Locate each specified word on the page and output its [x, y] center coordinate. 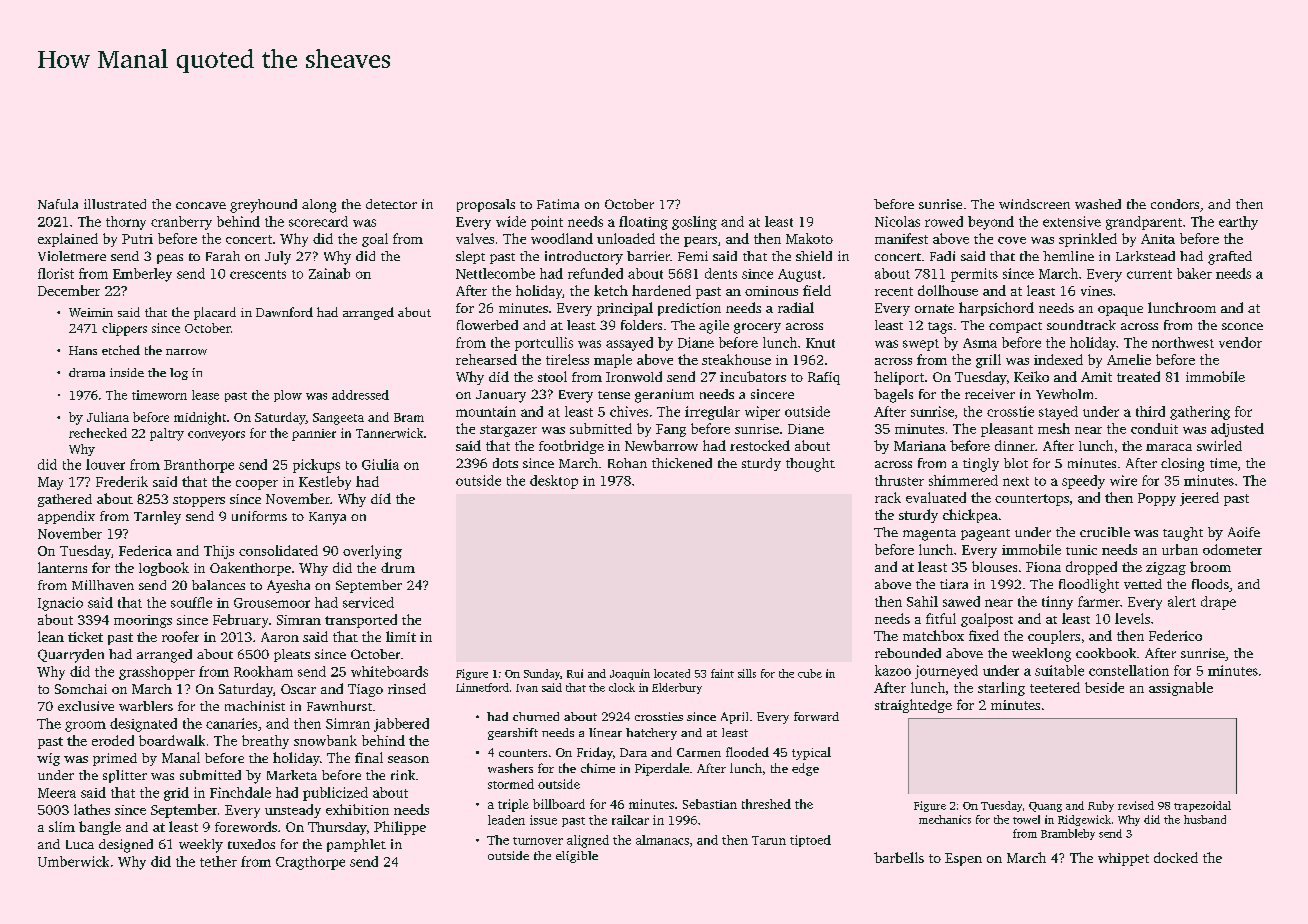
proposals [486, 205]
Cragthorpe [310, 863]
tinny [1057, 603]
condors [1175, 204]
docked [1176, 857]
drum [398, 567]
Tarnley [157, 518]
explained [68, 240]
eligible [577, 857]
